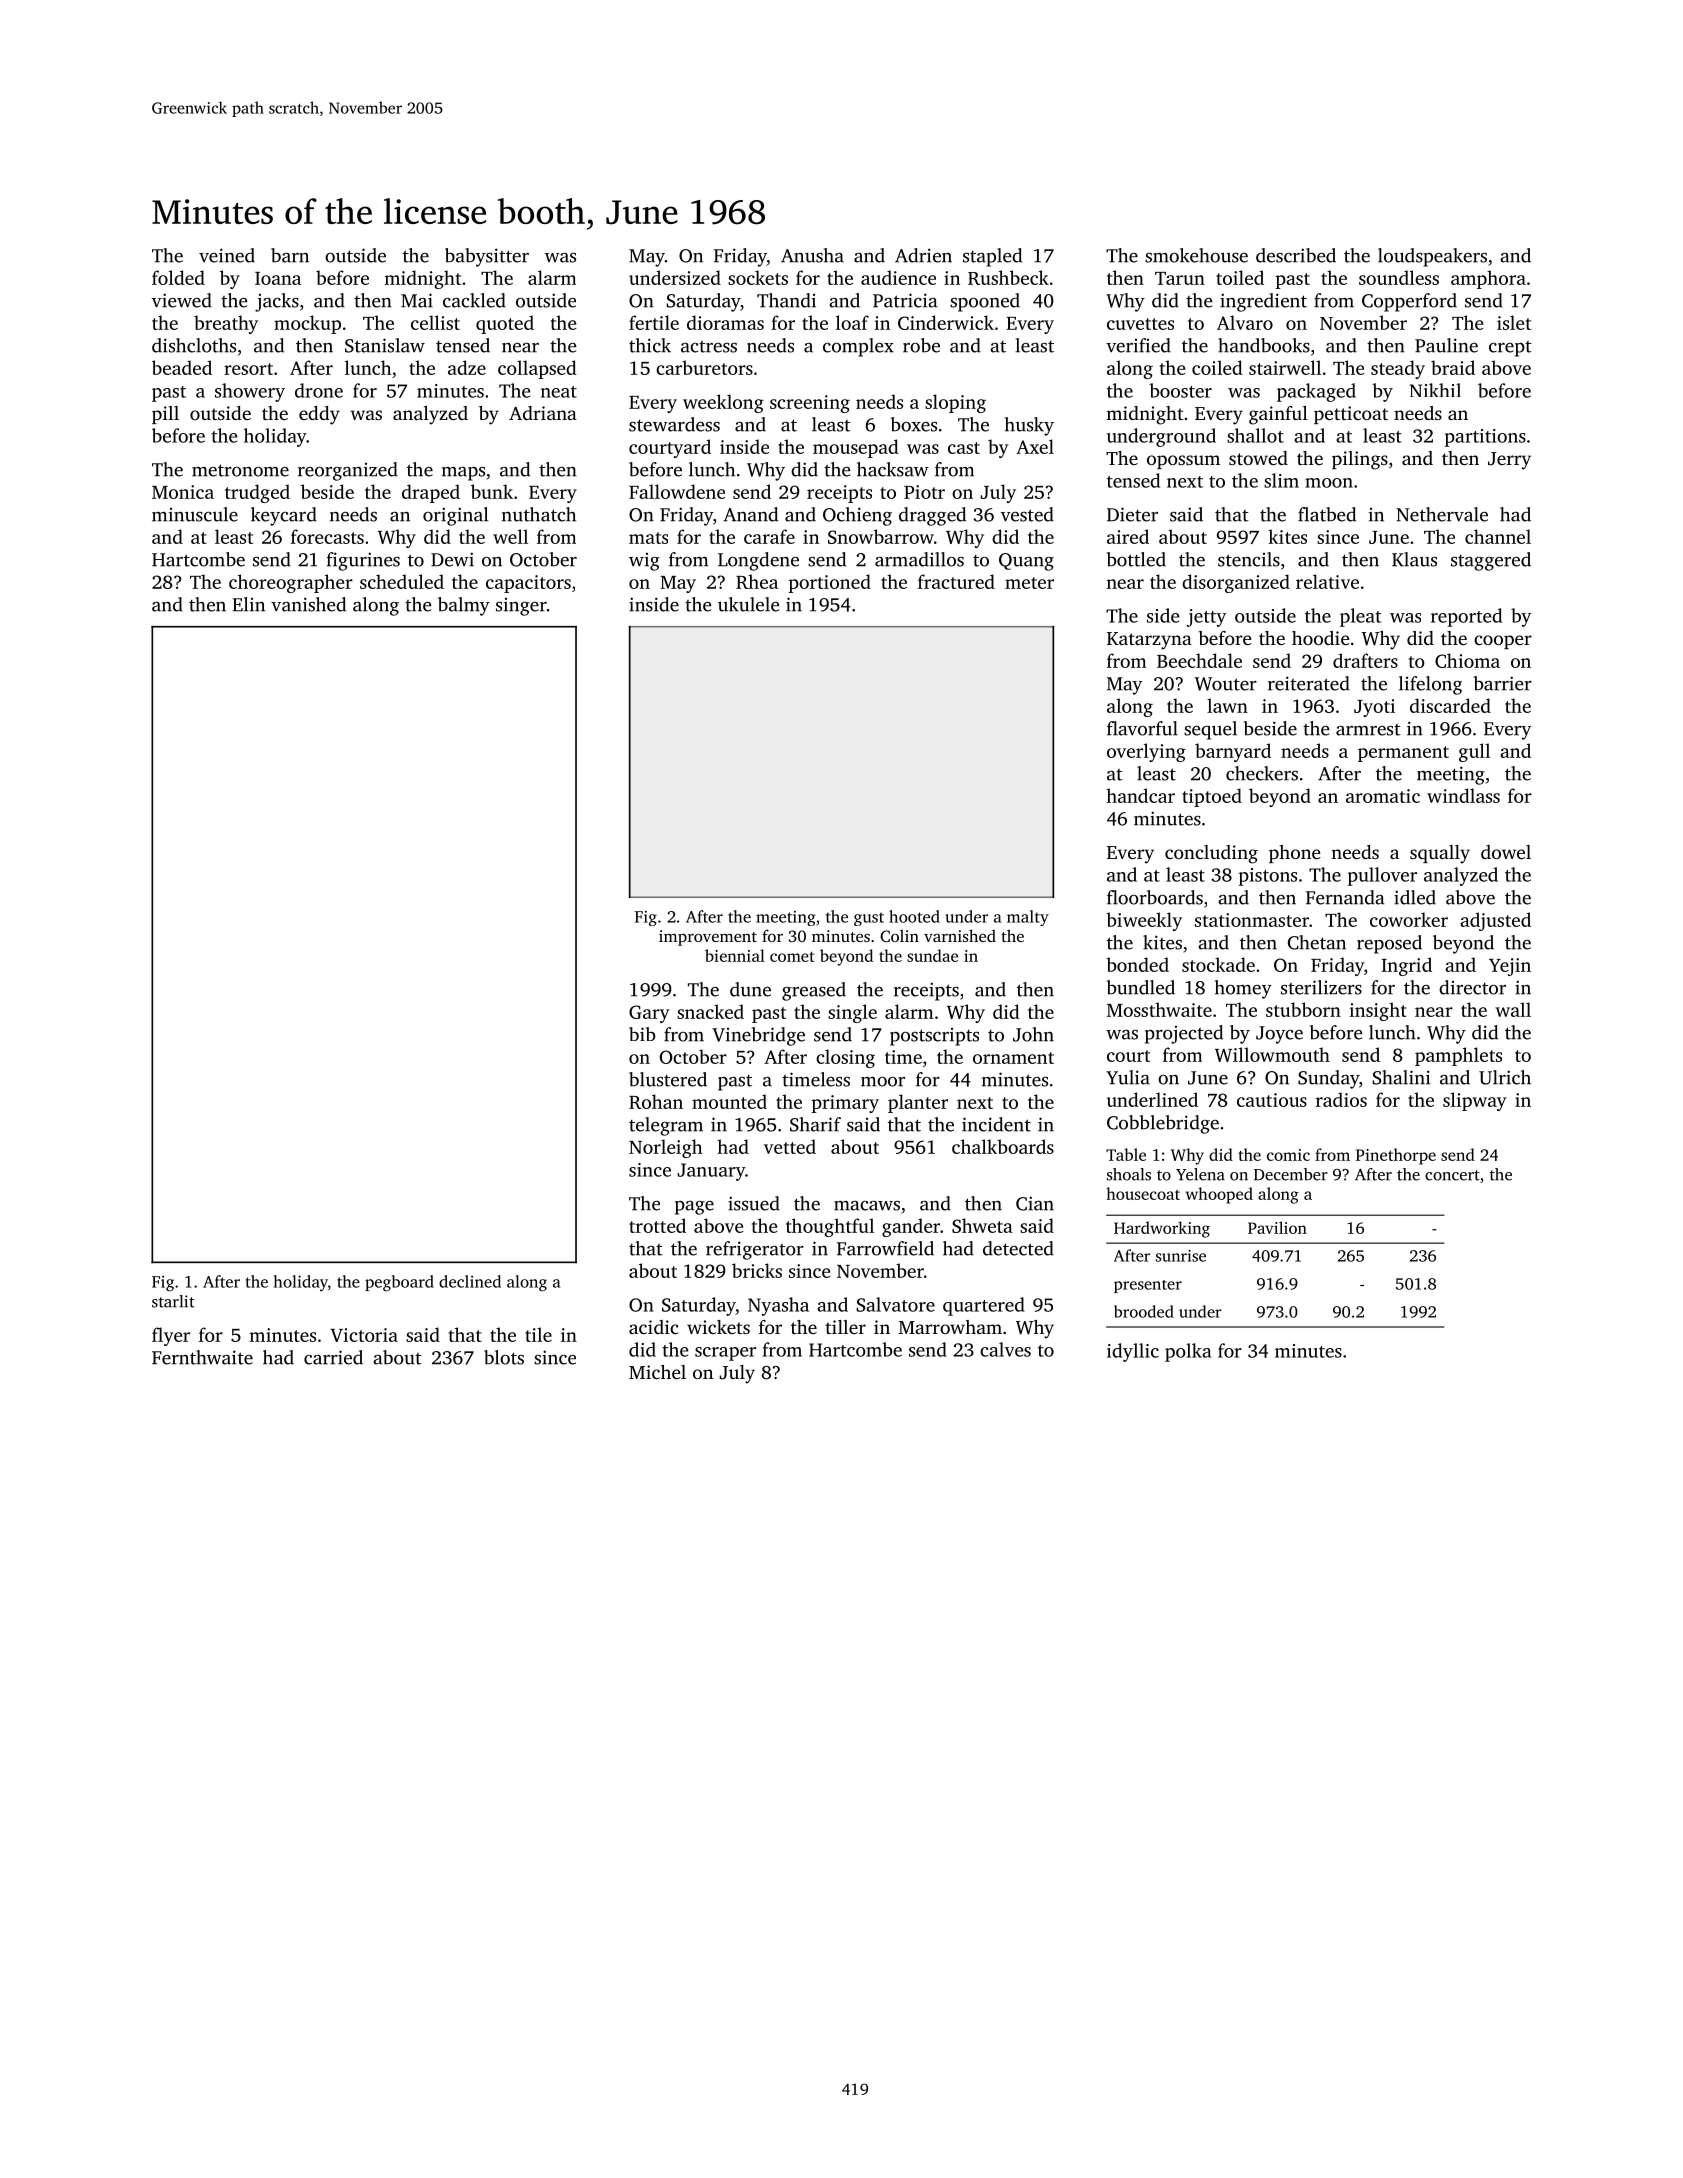 This screenshot has height=2178, width=1683. What do you see at coordinates (883, 1082) in the screenshot?
I see `moor` at bounding box center [883, 1082].
